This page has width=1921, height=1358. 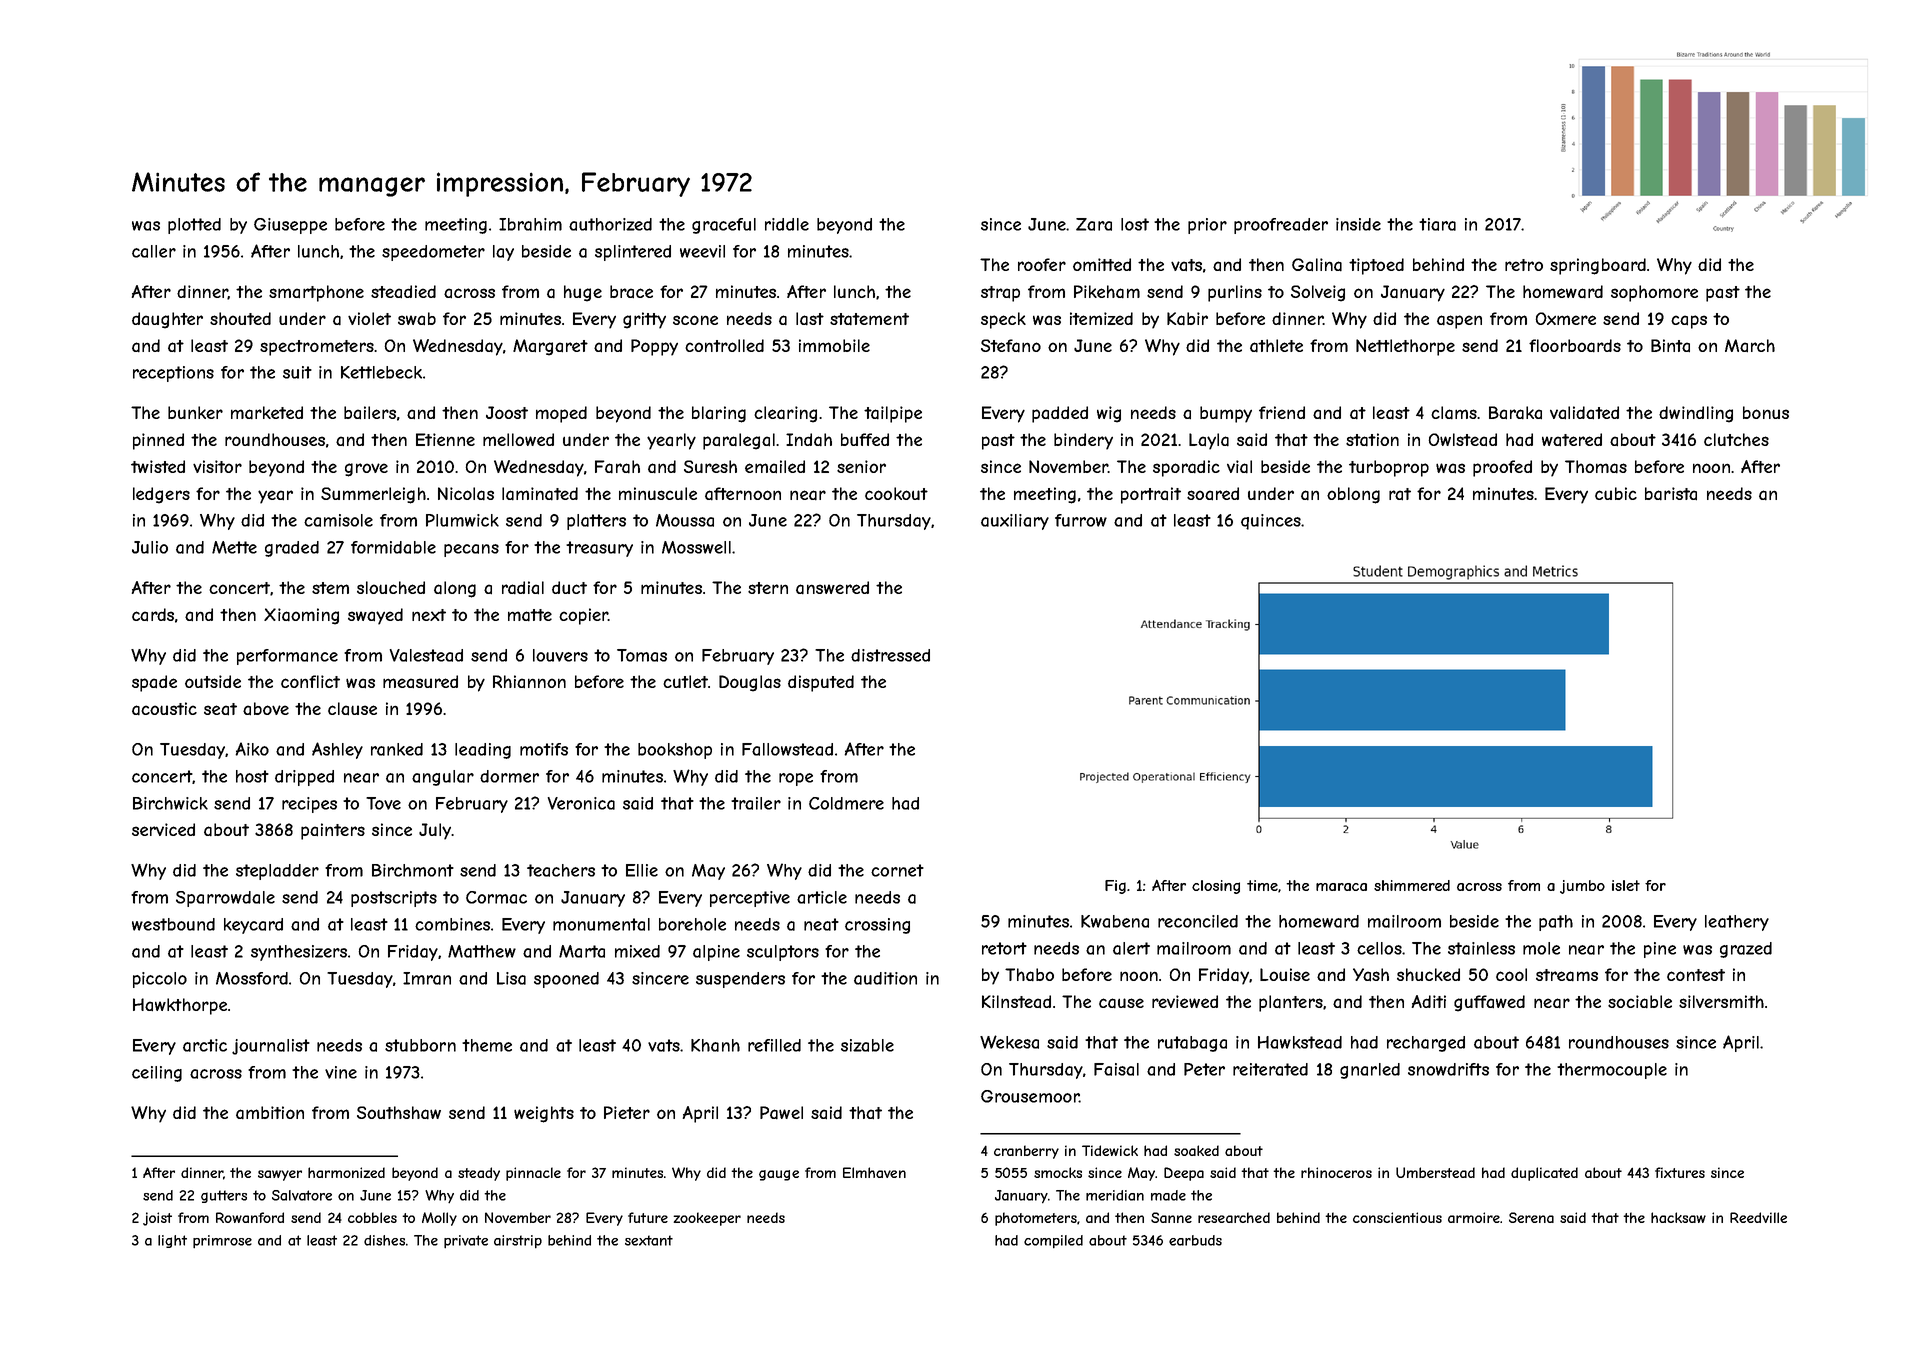 I want to click on barista, so click(x=1671, y=494).
